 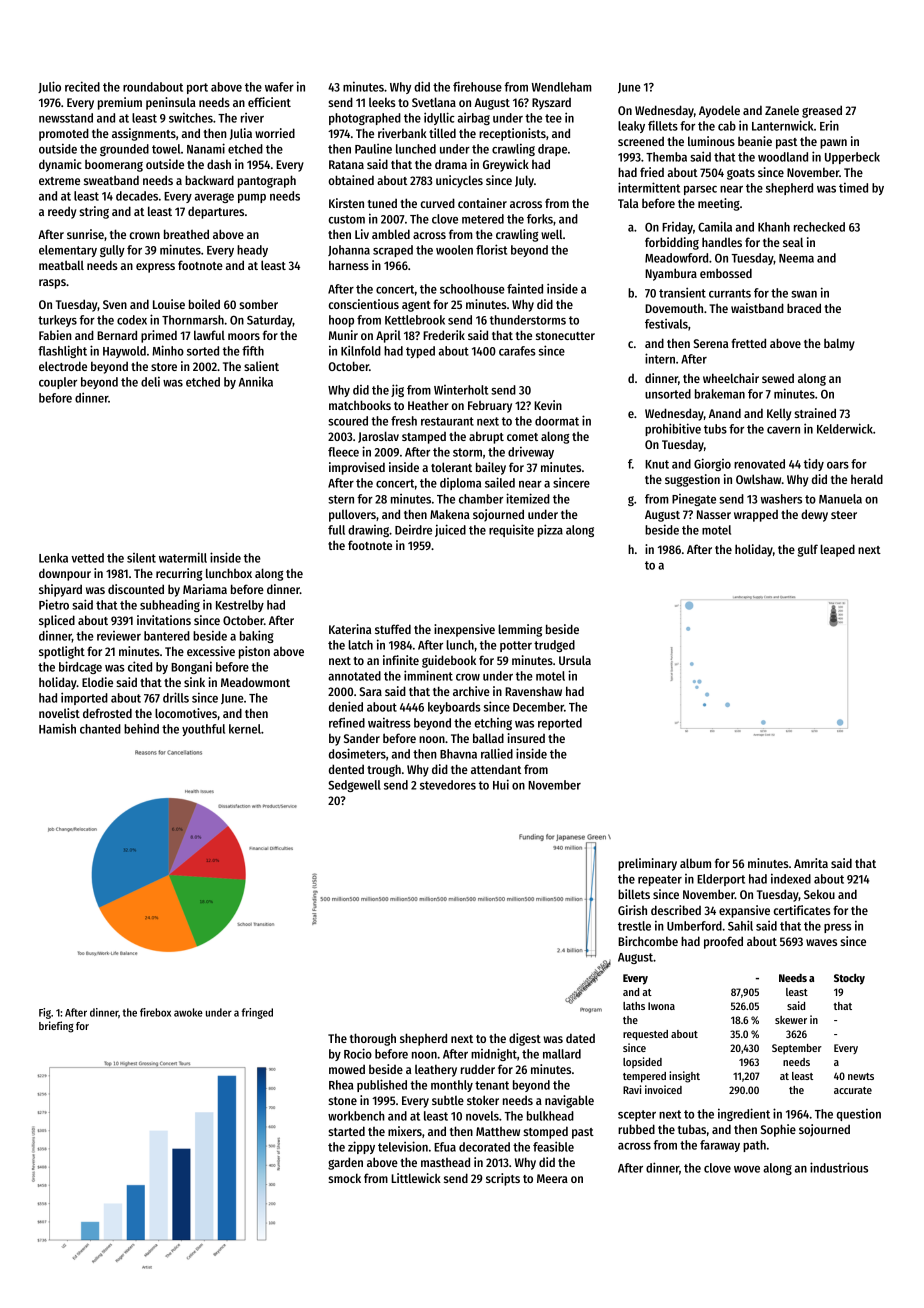 What do you see at coordinates (700, 190) in the screenshot?
I see `parsec` at bounding box center [700, 190].
